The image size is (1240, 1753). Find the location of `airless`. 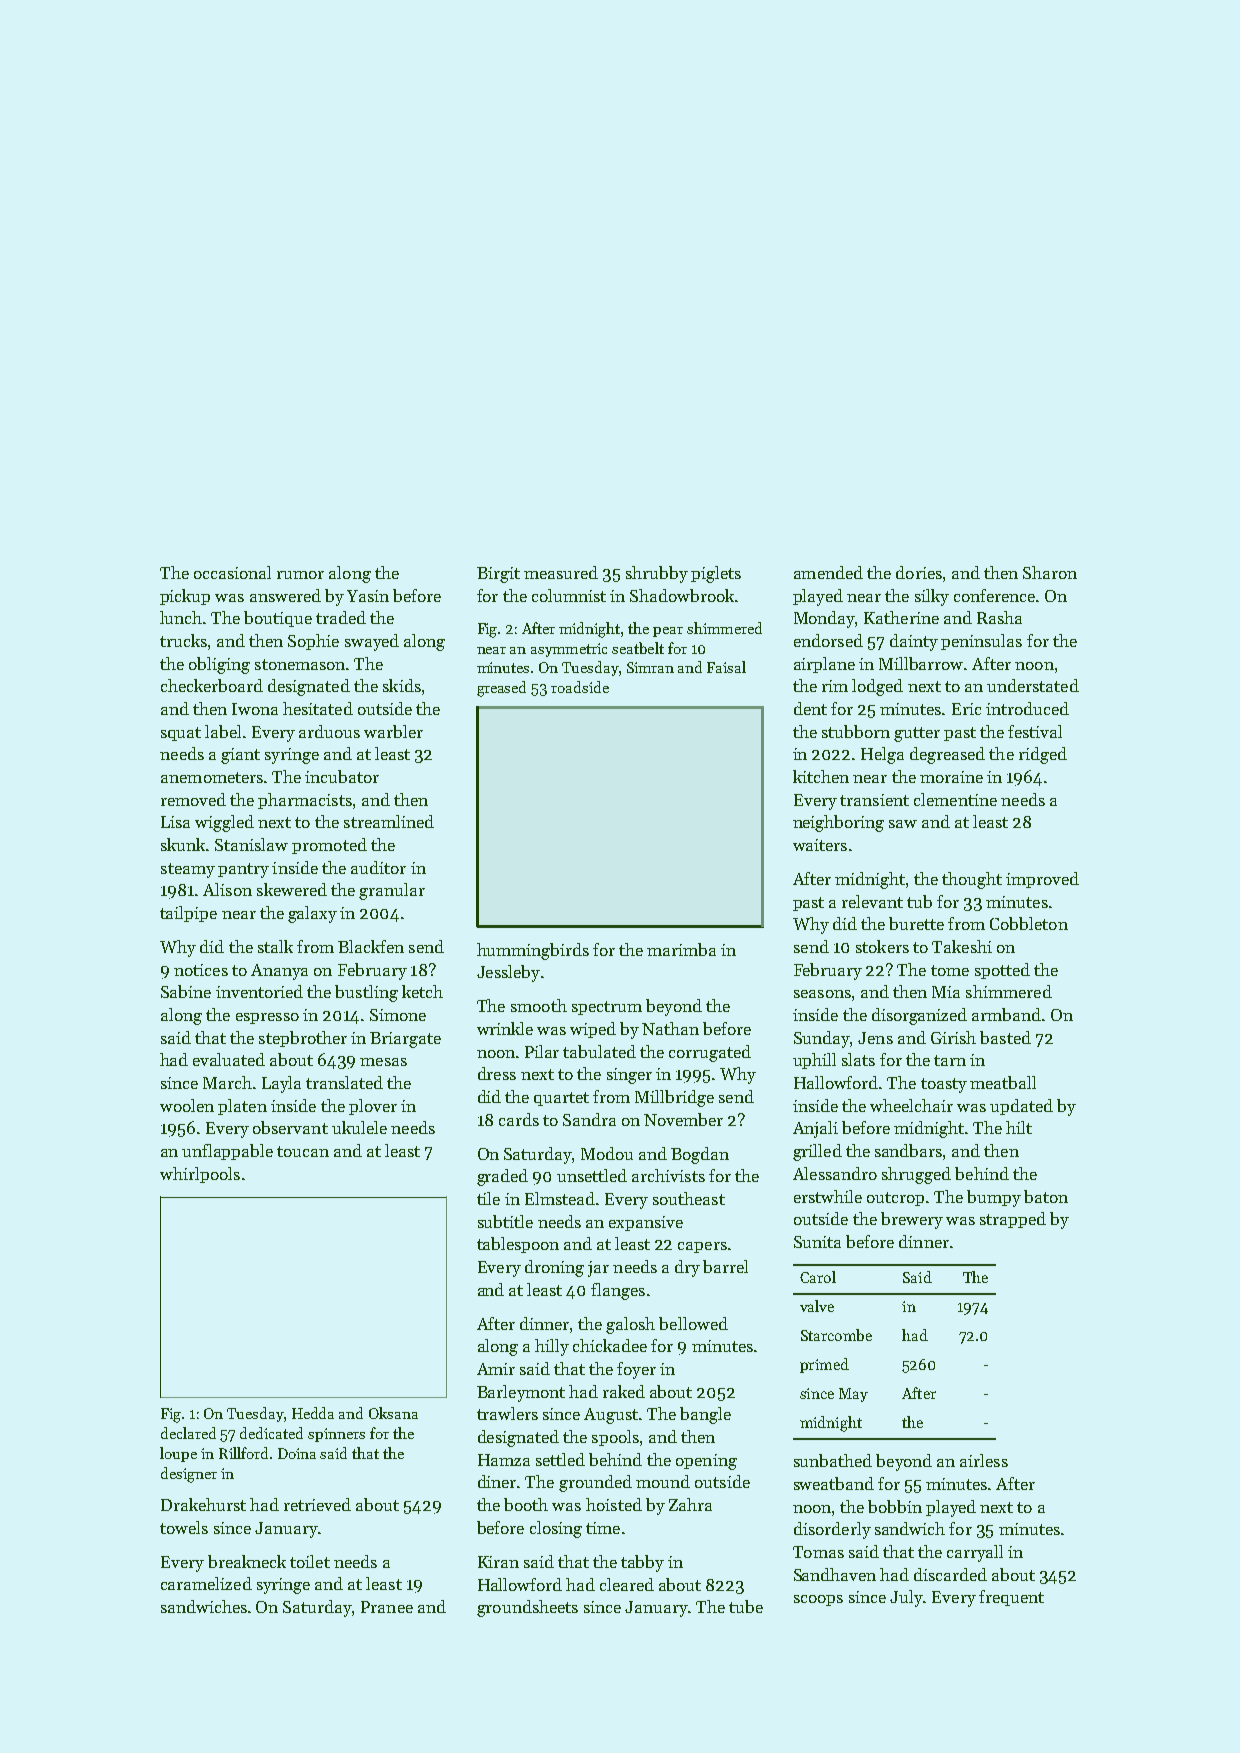

airless is located at coordinates (984, 1460).
